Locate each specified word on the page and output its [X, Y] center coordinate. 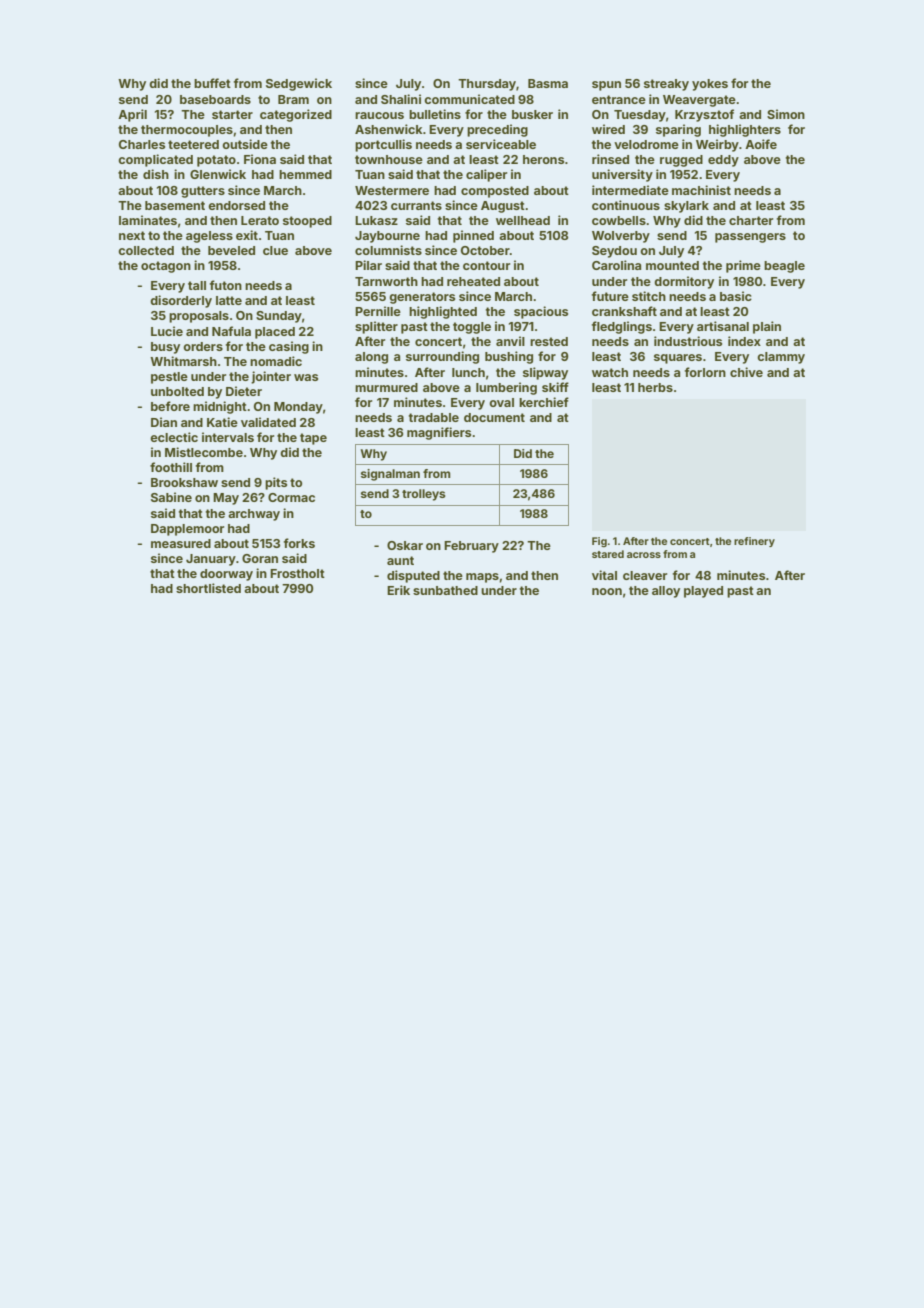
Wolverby [621, 237]
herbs [655, 387]
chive [746, 372]
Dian [164, 422]
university [622, 175]
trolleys [423, 495]
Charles [142, 144]
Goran [260, 558]
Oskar [405, 545]
